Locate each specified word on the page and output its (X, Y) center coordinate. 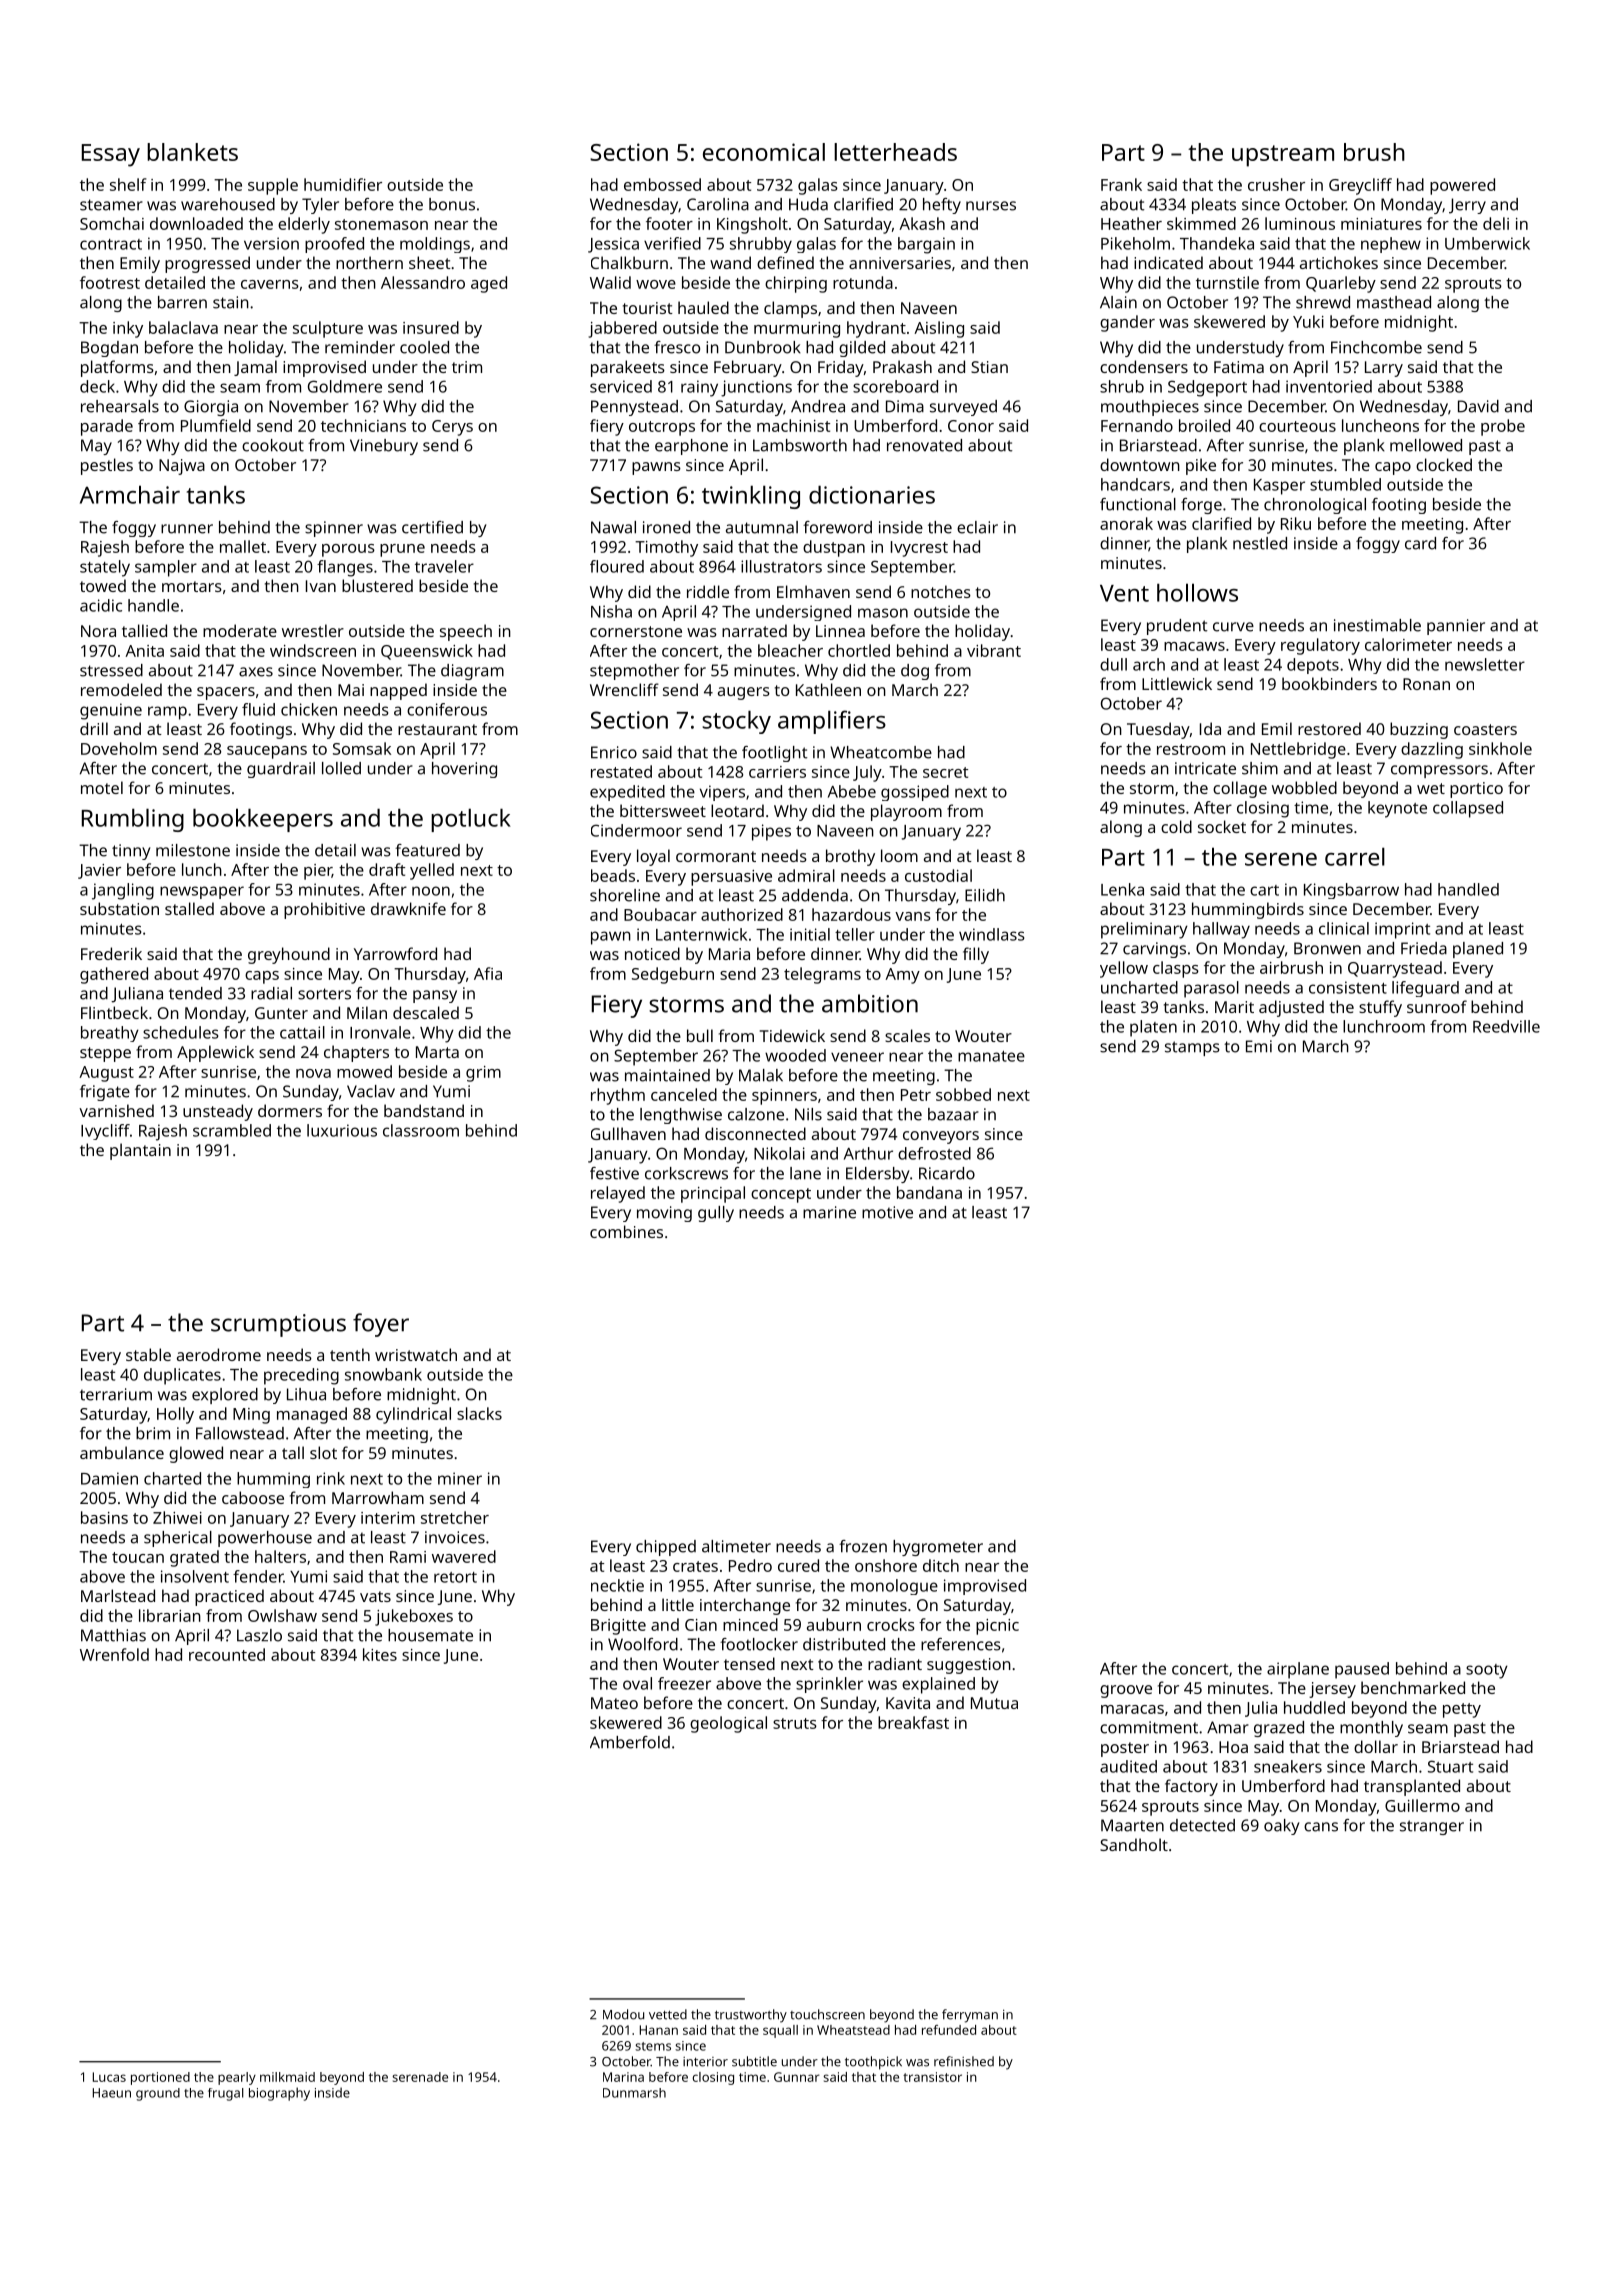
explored (225, 1396)
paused (1362, 1670)
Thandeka (1217, 243)
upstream (1283, 156)
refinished (964, 2061)
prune (402, 550)
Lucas (109, 2077)
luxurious (342, 1130)
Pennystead (634, 408)
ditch (941, 1565)
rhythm (618, 1096)
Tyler (320, 206)
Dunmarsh (634, 2093)
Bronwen (1327, 948)
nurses (991, 206)
